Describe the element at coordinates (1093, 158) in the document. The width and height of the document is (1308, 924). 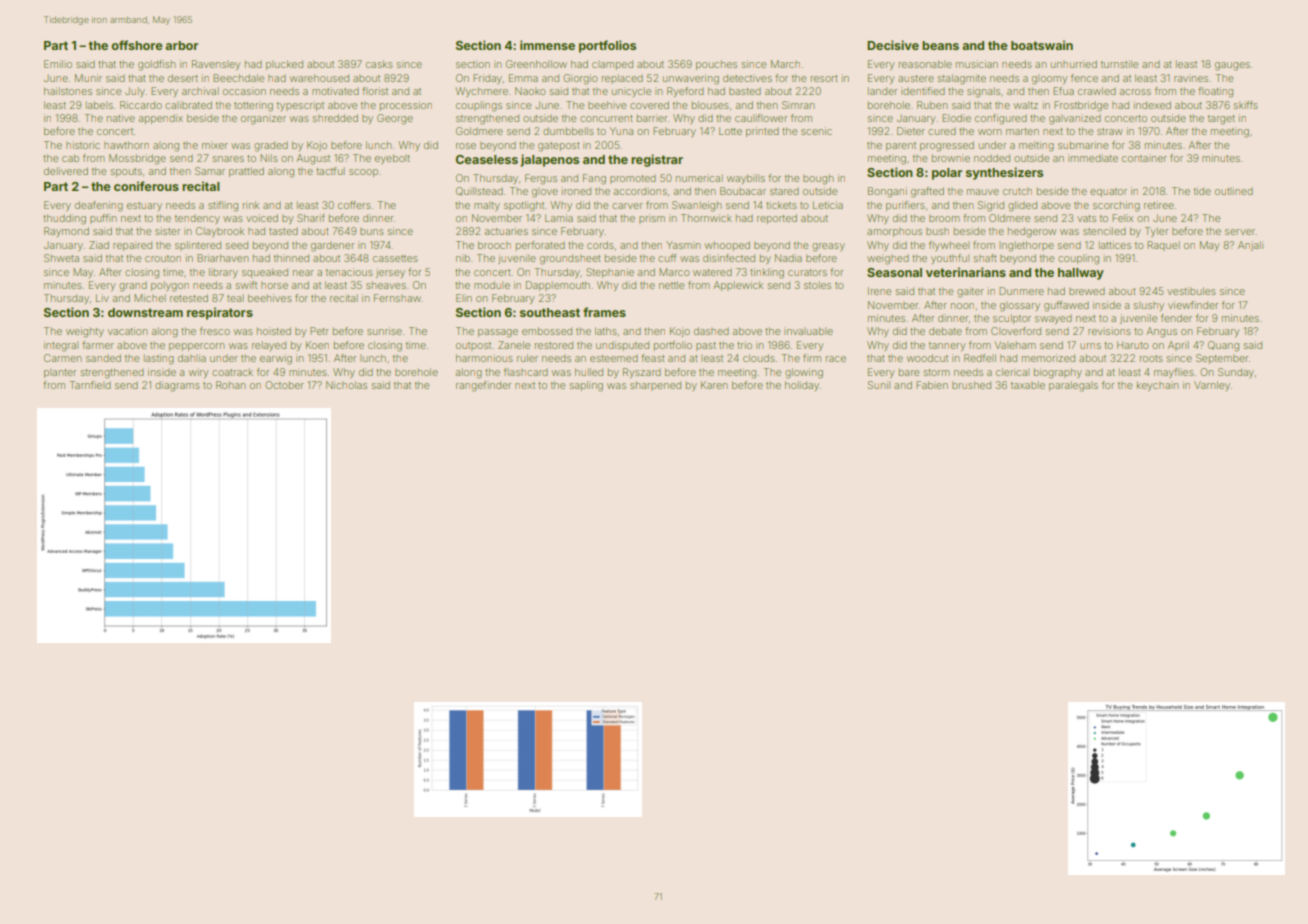
I see `immediate` at that location.
